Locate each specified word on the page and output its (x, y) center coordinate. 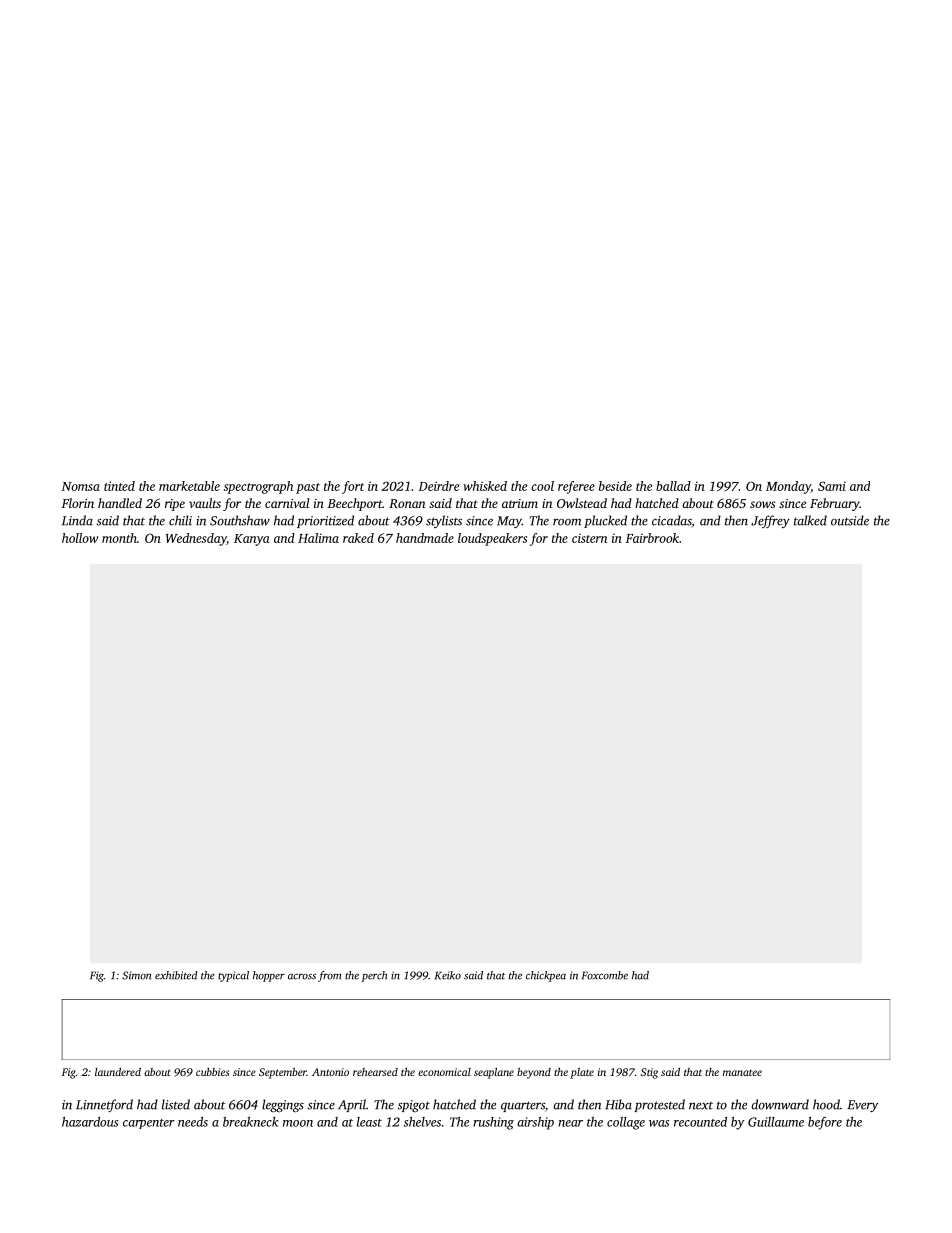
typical (233, 976)
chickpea (546, 976)
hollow (80, 538)
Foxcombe (605, 975)
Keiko (448, 975)
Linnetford (104, 1105)
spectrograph (258, 487)
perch (374, 976)
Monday (788, 487)
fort (353, 487)
